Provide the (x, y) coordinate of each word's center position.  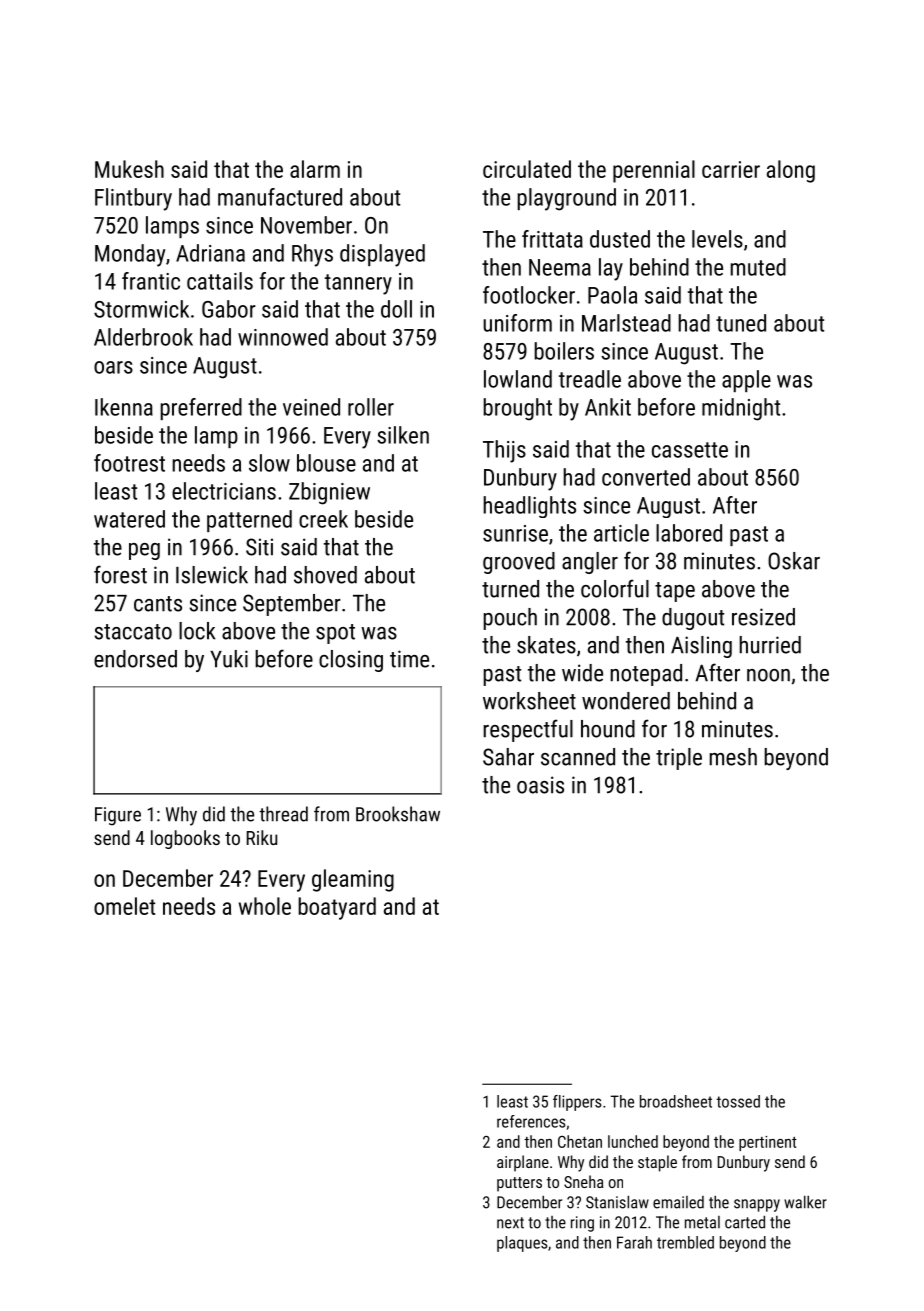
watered (129, 519)
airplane (523, 1163)
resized (763, 617)
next (510, 1223)
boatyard (337, 908)
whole (265, 906)
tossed (738, 1101)
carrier (731, 169)
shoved (325, 575)
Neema (560, 267)
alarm (315, 169)
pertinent (768, 1143)
